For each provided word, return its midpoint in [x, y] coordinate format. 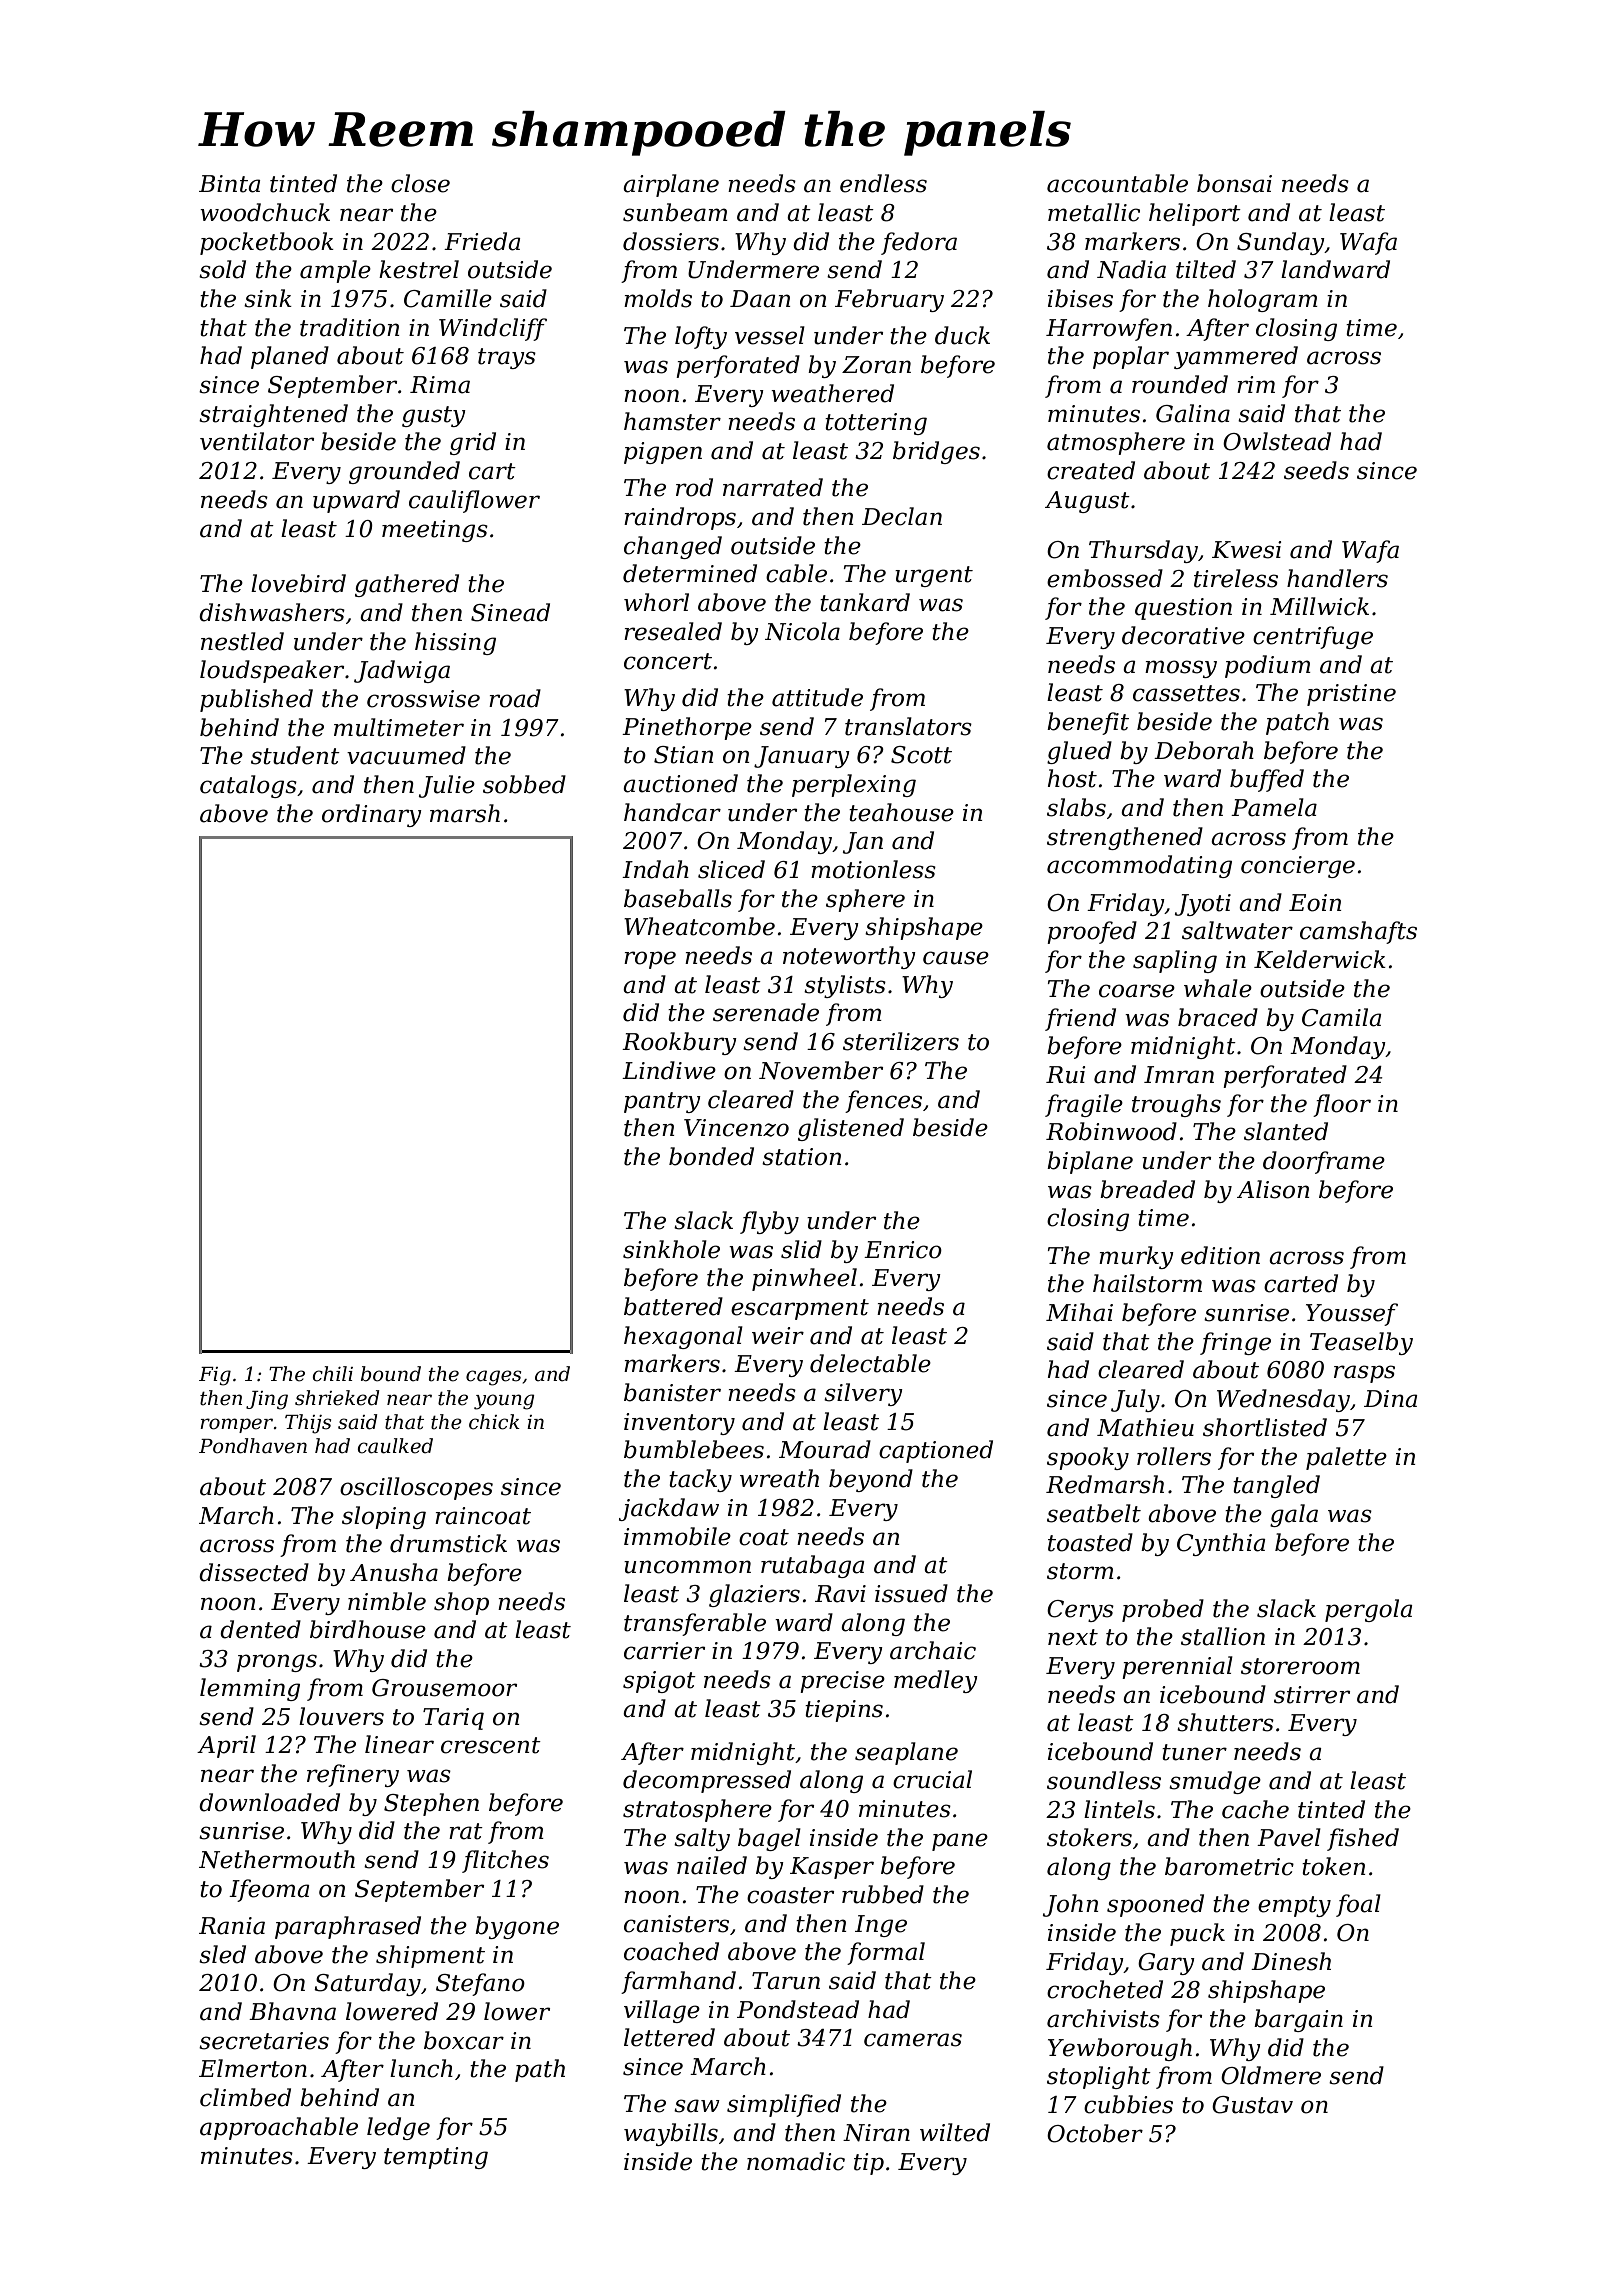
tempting [436, 2158]
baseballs [678, 898]
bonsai [1234, 183]
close [420, 183]
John [1071, 1905]
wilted [955, 2132]
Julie [447, 786]
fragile [1084, 1105]
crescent [491, 1745]
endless [883, 183]
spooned [1155, 1905]
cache [1255, 1809]
